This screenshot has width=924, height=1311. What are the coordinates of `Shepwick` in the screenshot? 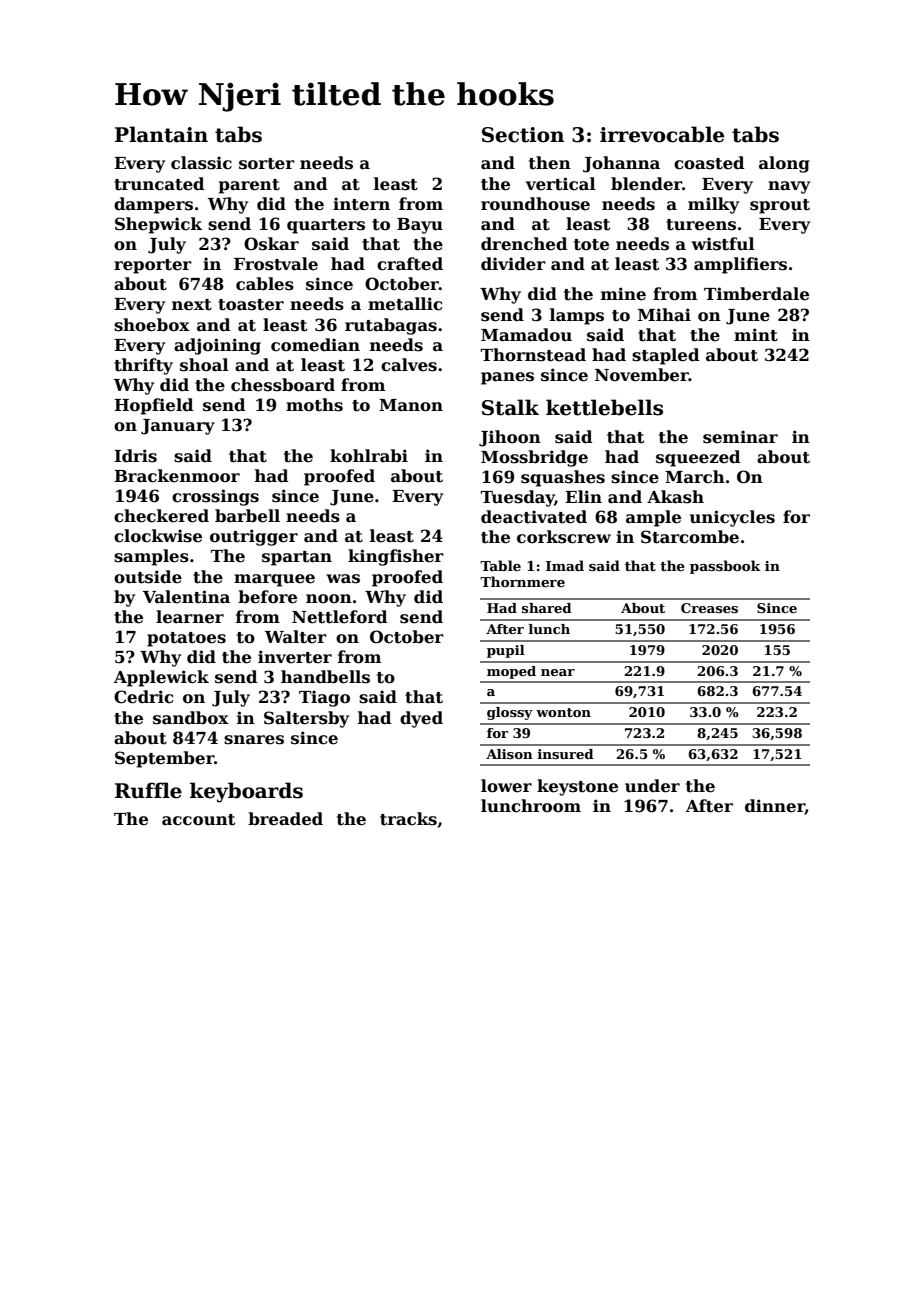 It's located at (158, 225).
